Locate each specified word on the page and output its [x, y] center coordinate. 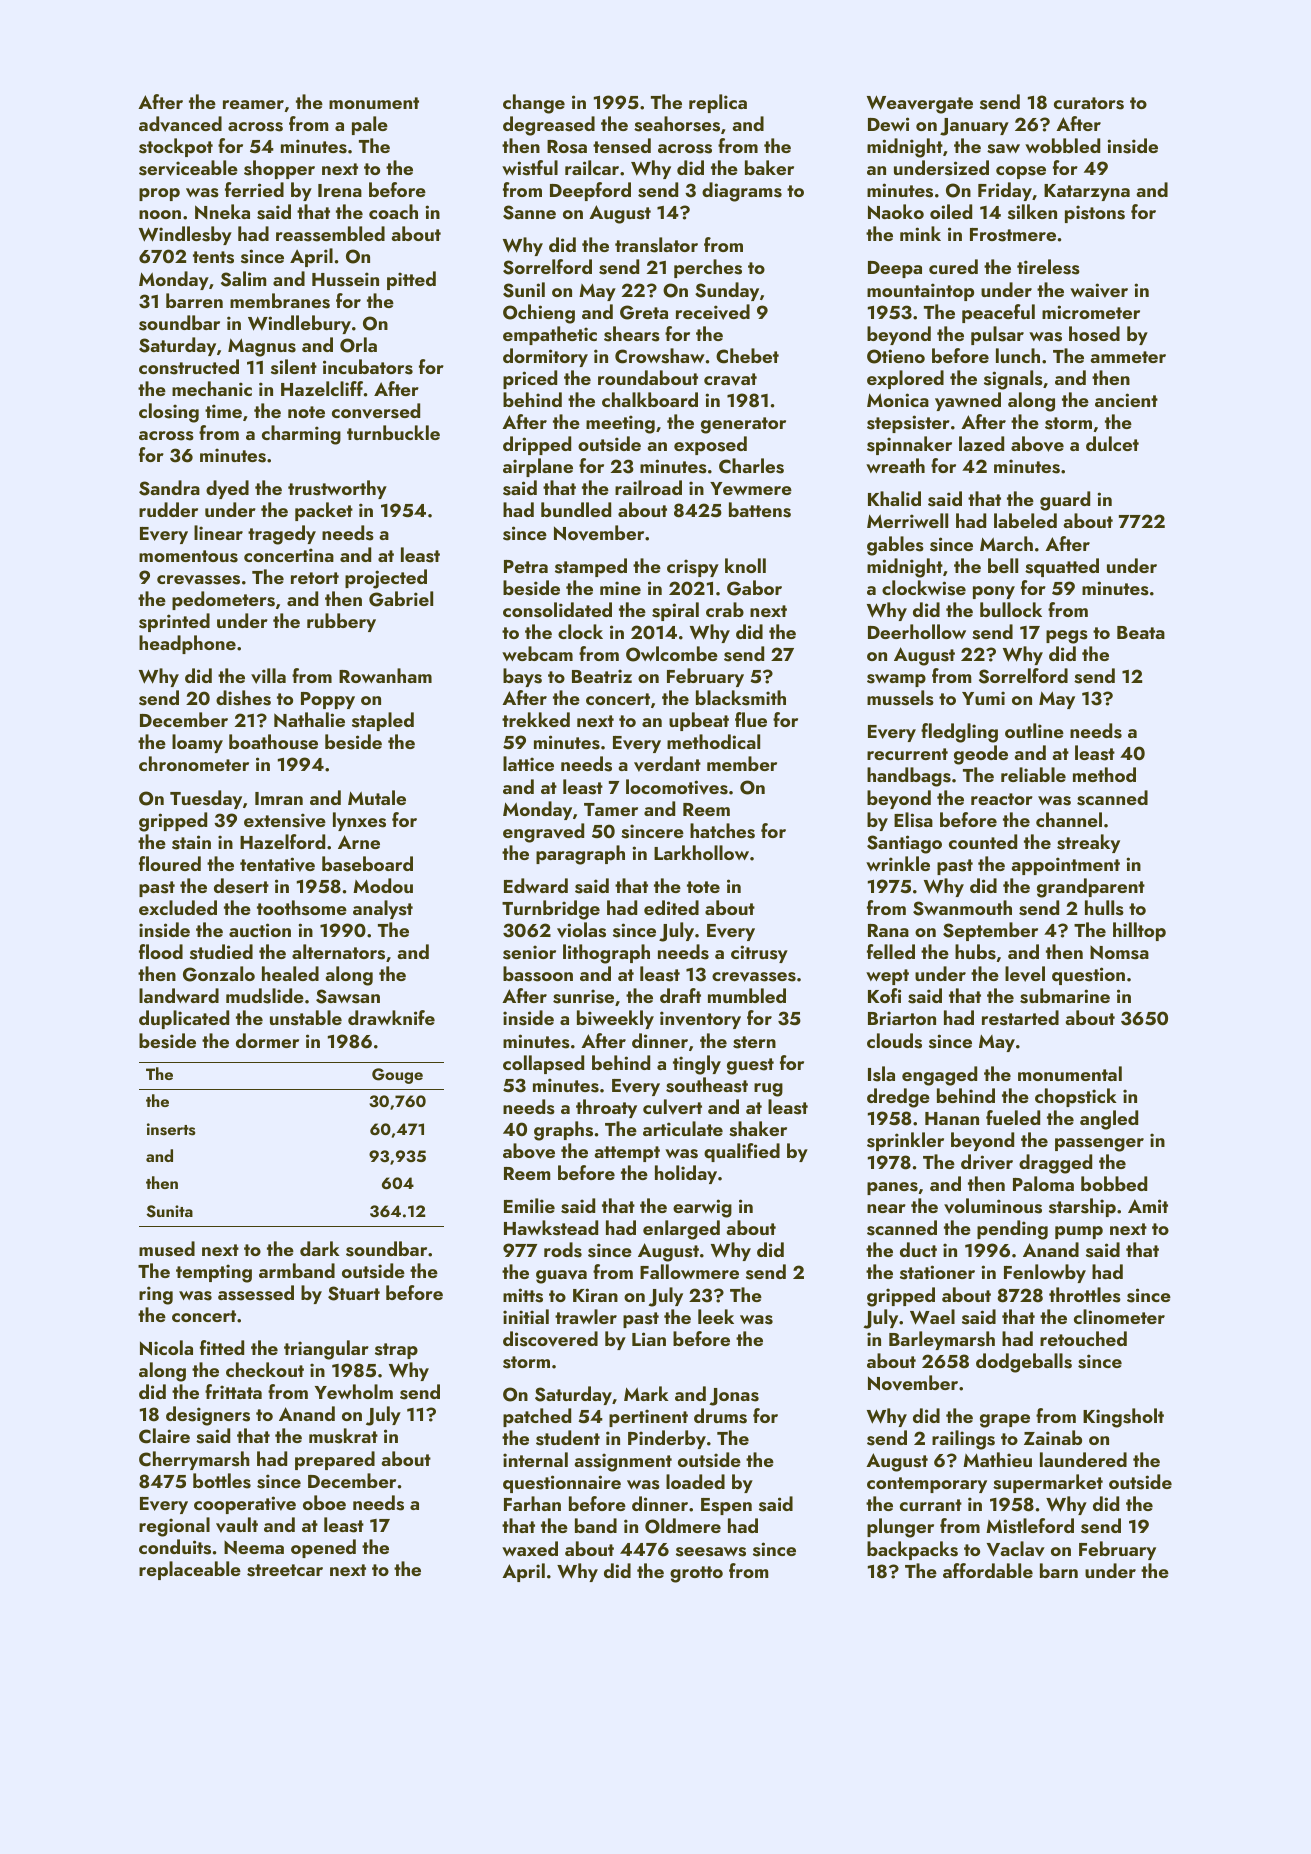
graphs [563, 1131]
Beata [1141, 632]
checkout [265, 1369]
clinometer [1119, 1316]
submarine [1065, 996]
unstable [306, 1018]
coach [393, 211]
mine [620, 588]
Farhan [532, 1503]
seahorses [677, 124]
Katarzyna [1087, 192]
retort [315, 578]
